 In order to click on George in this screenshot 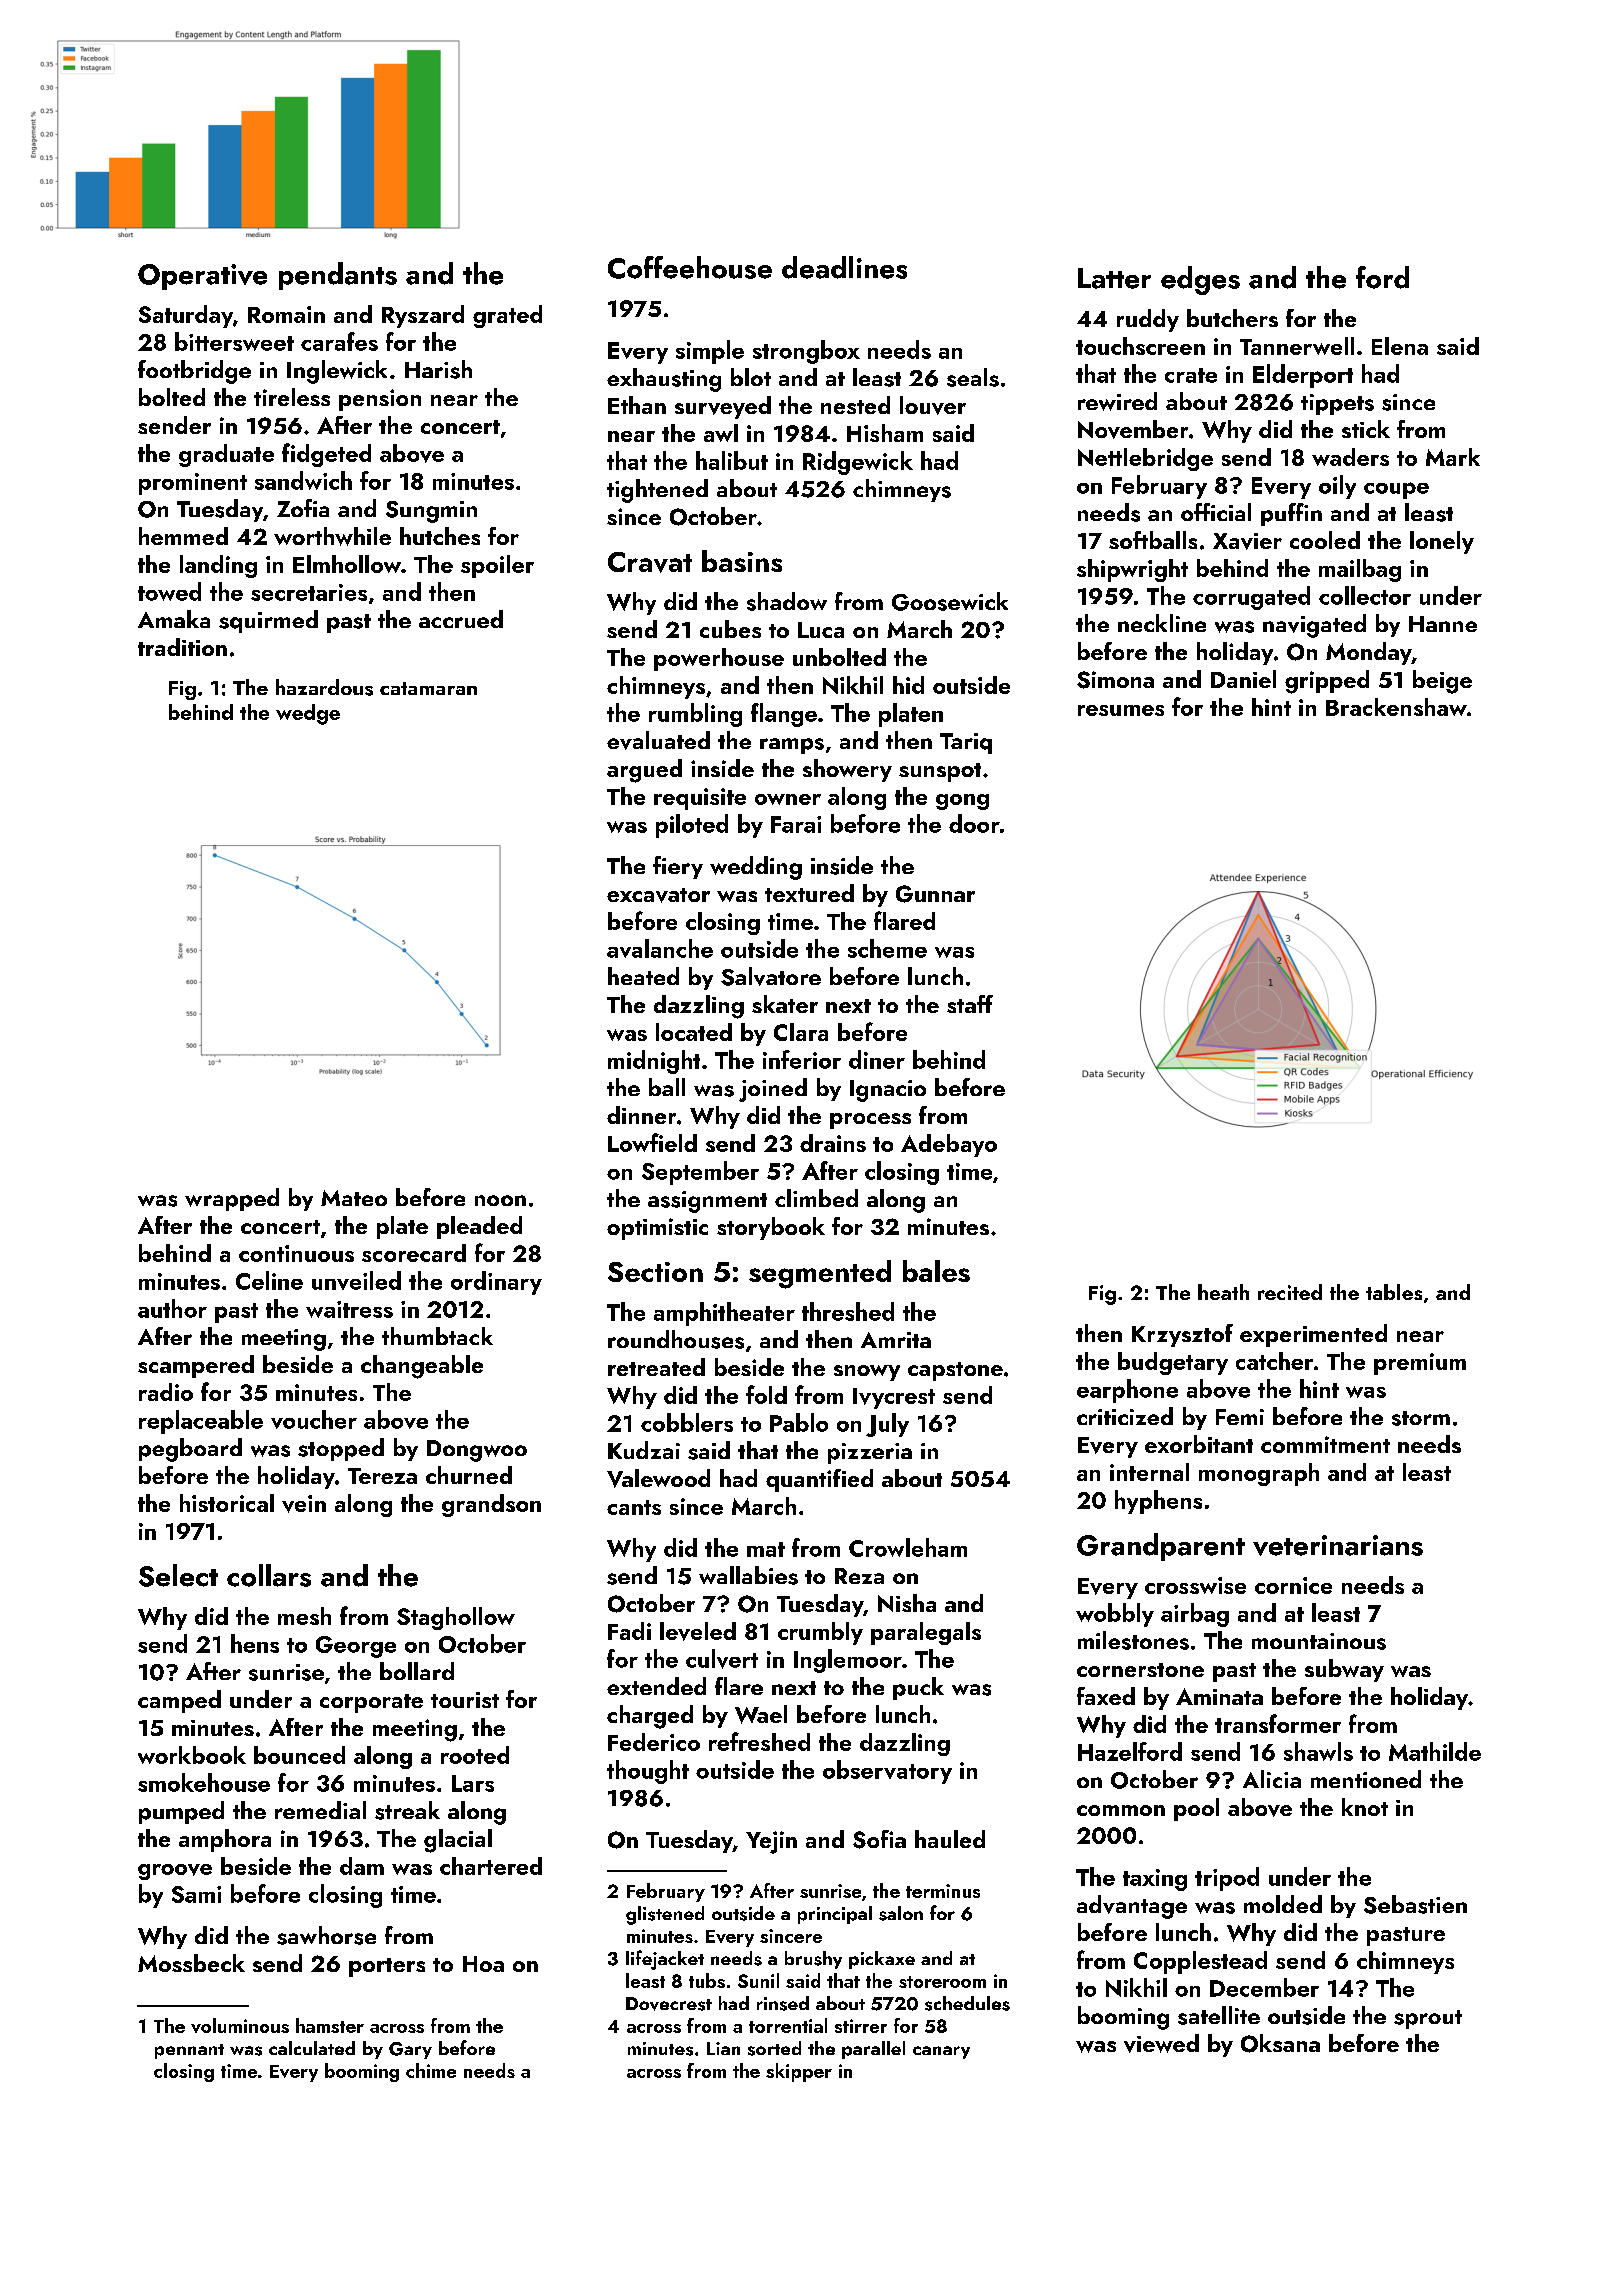, I will do `click(356, 1647)`.
